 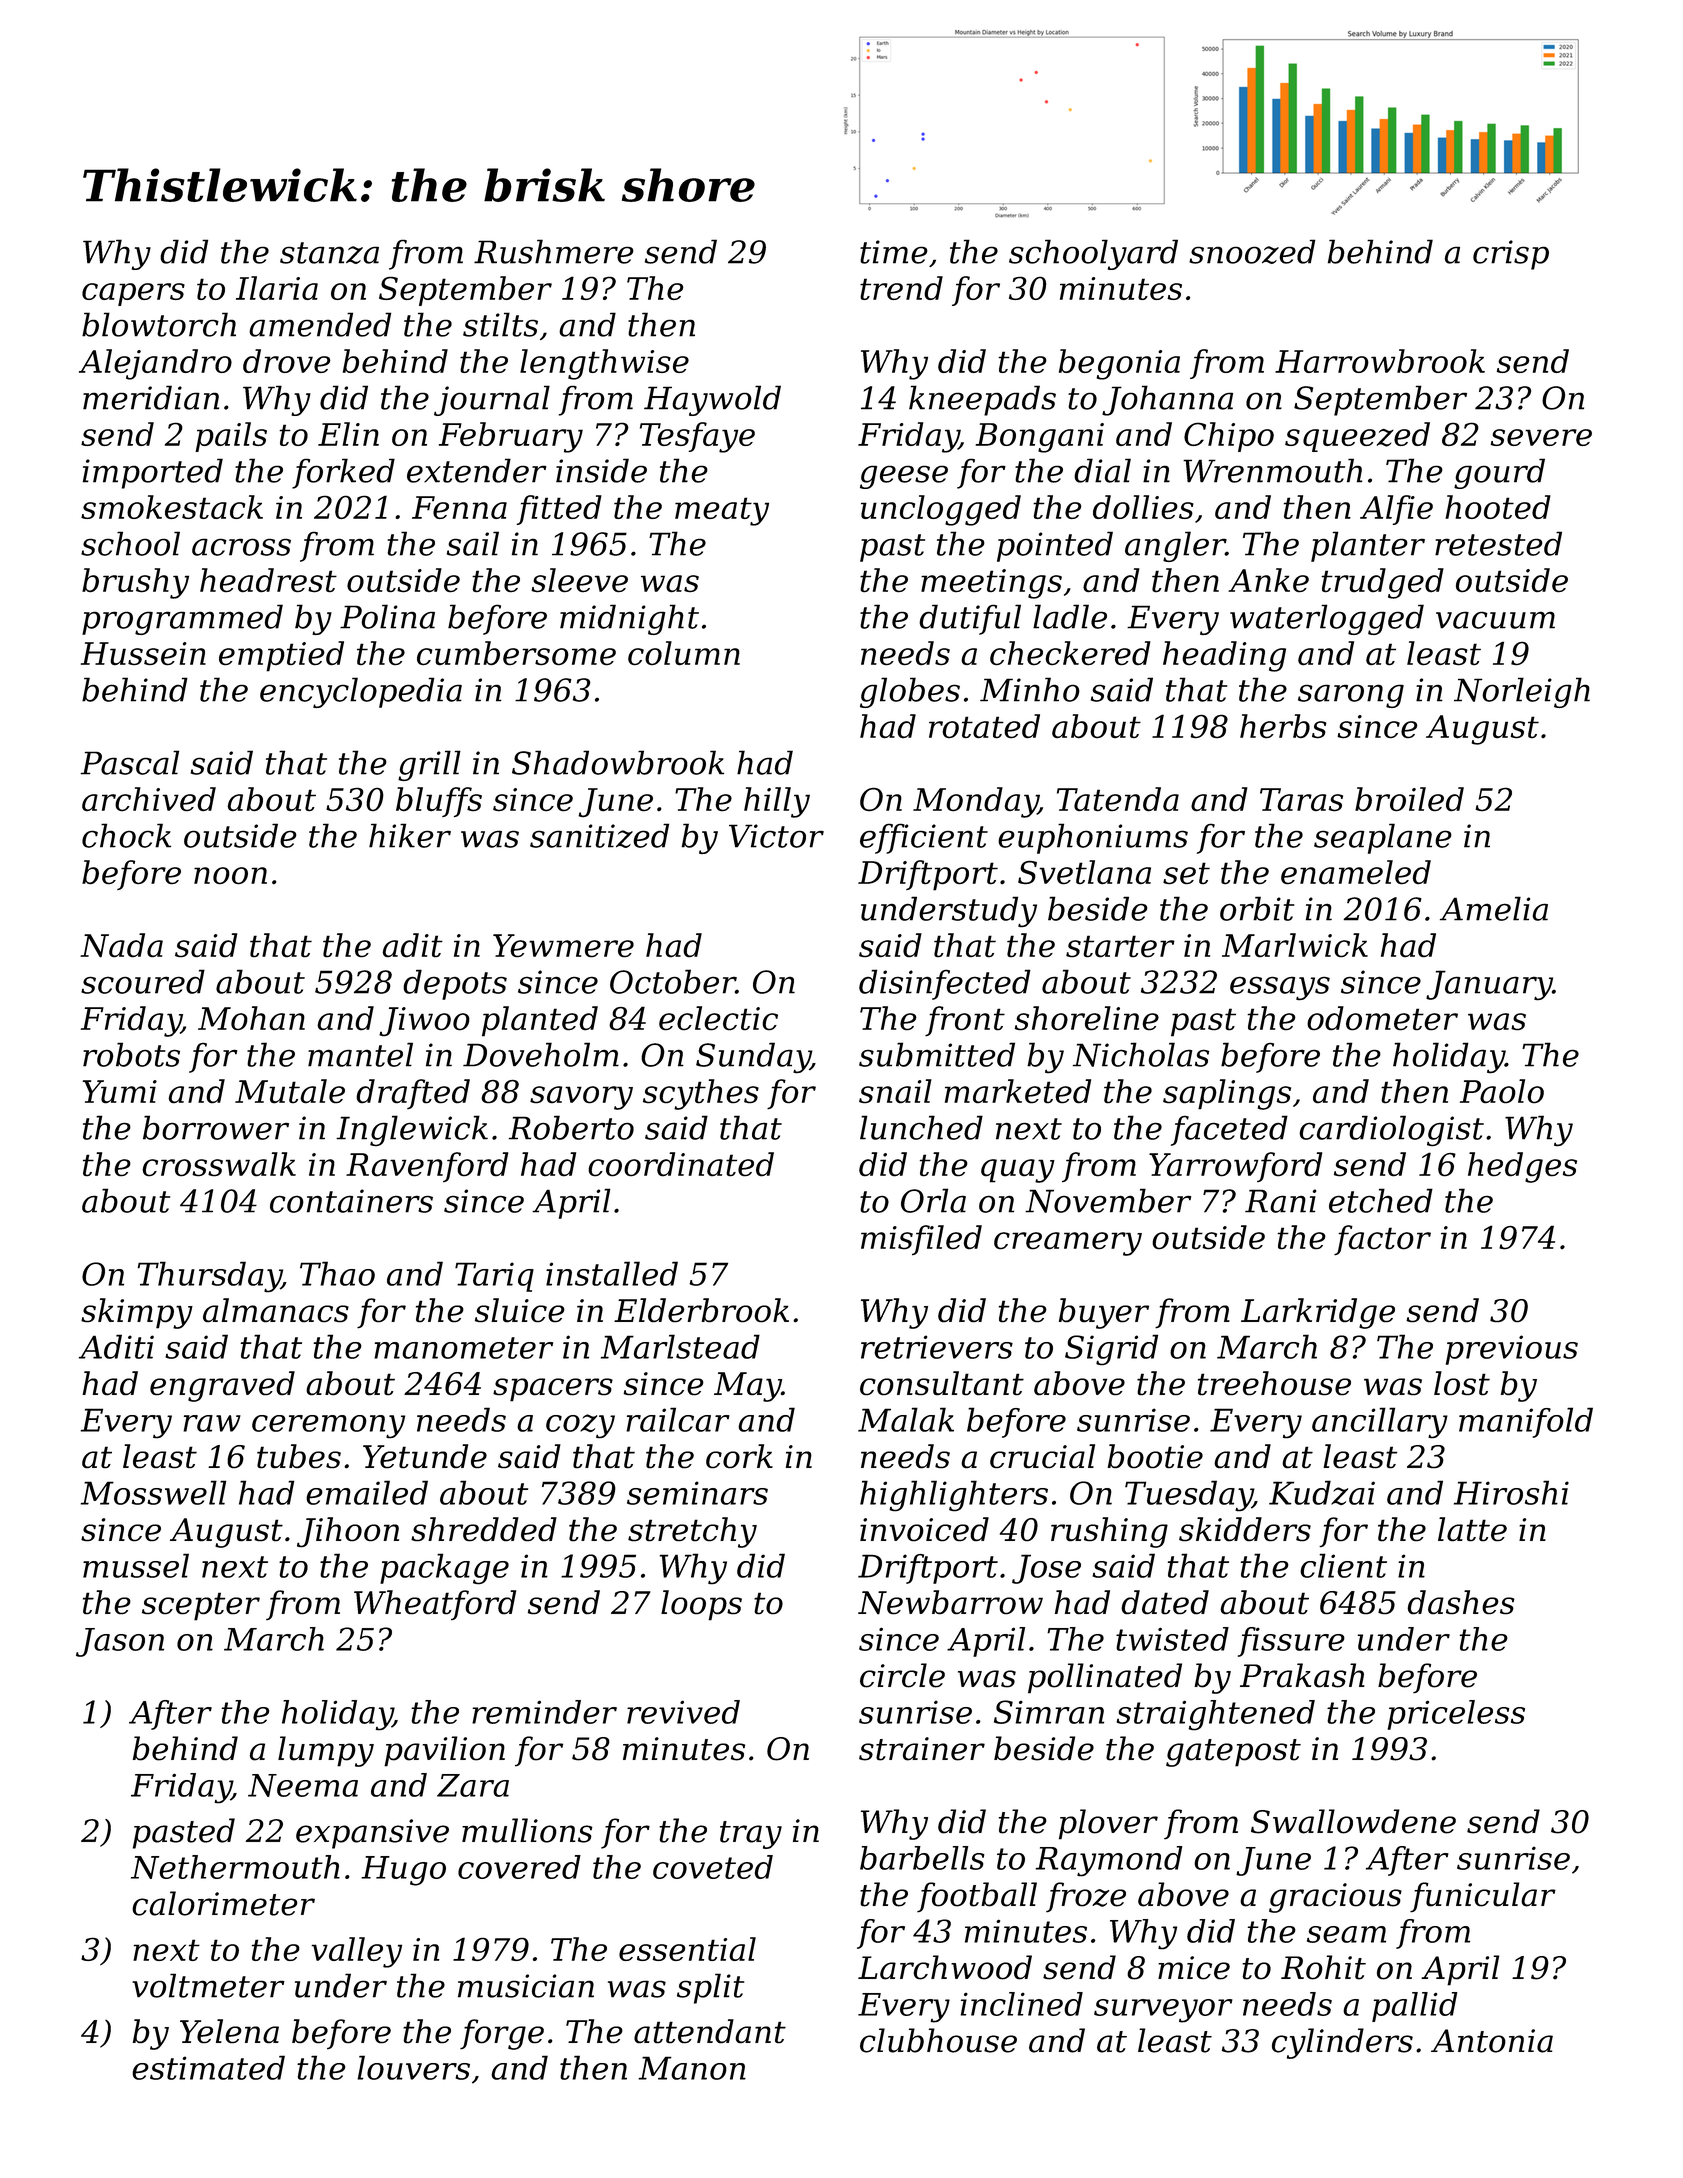 I want to click on Mosswell, so click(x=153, y=1492).
